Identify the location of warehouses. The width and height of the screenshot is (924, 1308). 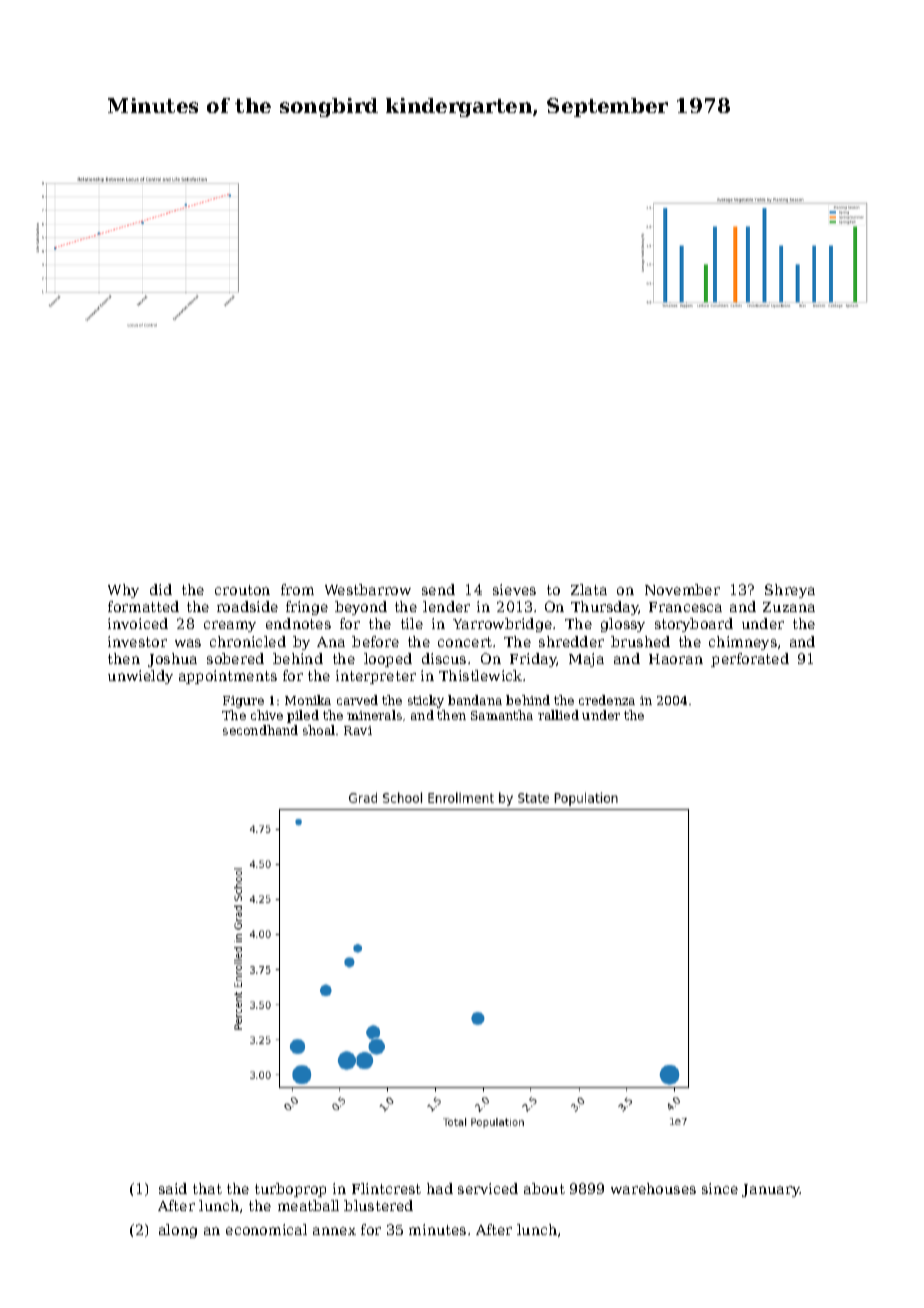
(653, 1188).
